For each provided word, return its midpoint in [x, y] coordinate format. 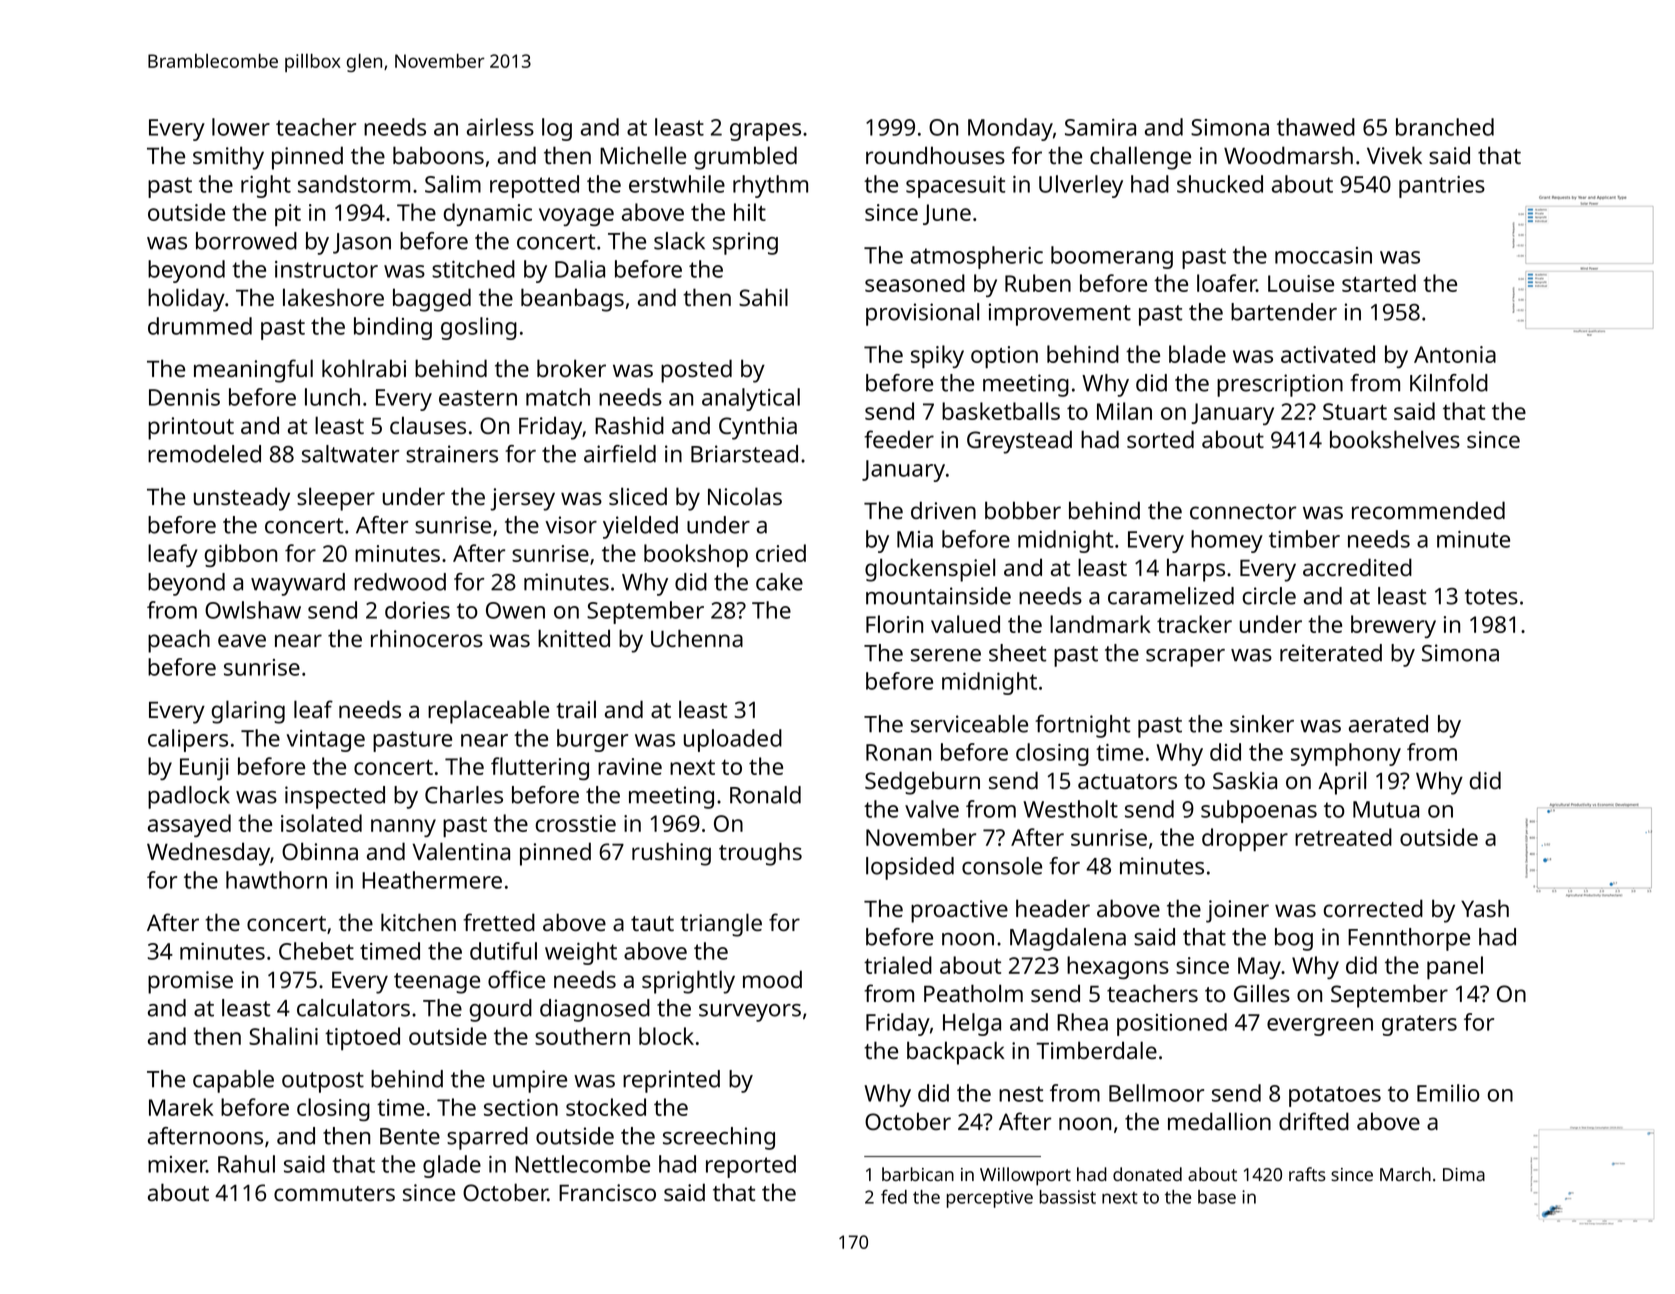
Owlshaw [253, 610]
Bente [410, 1136]
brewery [1393, 626]
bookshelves [1395, 439]
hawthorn [276, 880]
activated [1328, 354]
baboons [438, 155]
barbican [918, 1174]
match [558, 397]
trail [576, 709]
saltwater [350, 454]
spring [745, 243]
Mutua [1386, 809]
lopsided [910, 868]
